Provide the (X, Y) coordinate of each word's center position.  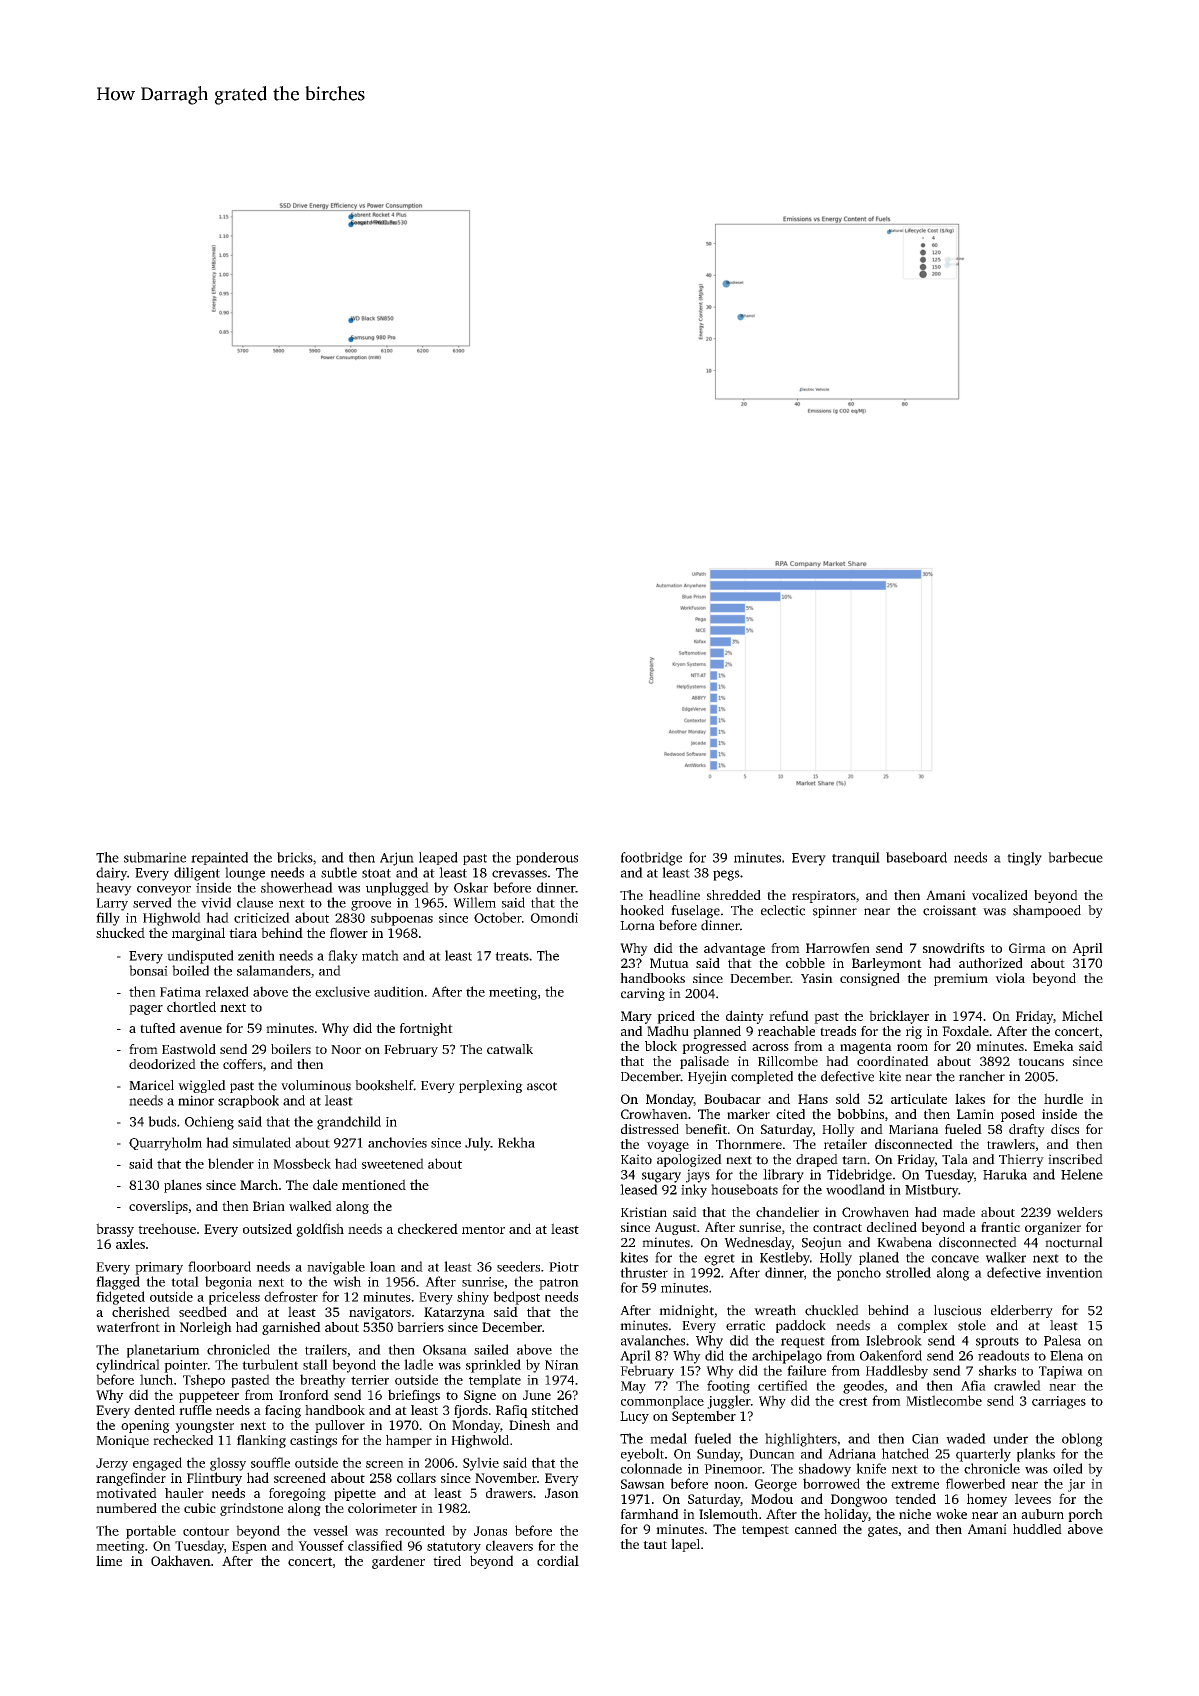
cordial (558, 1560)
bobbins (860, 1114)
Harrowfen (838, 948)
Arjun (397, 859)
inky (694, 1191)
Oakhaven (181, 1560)
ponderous (547, 858)
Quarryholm (165, 1144)
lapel (685, 1545)
